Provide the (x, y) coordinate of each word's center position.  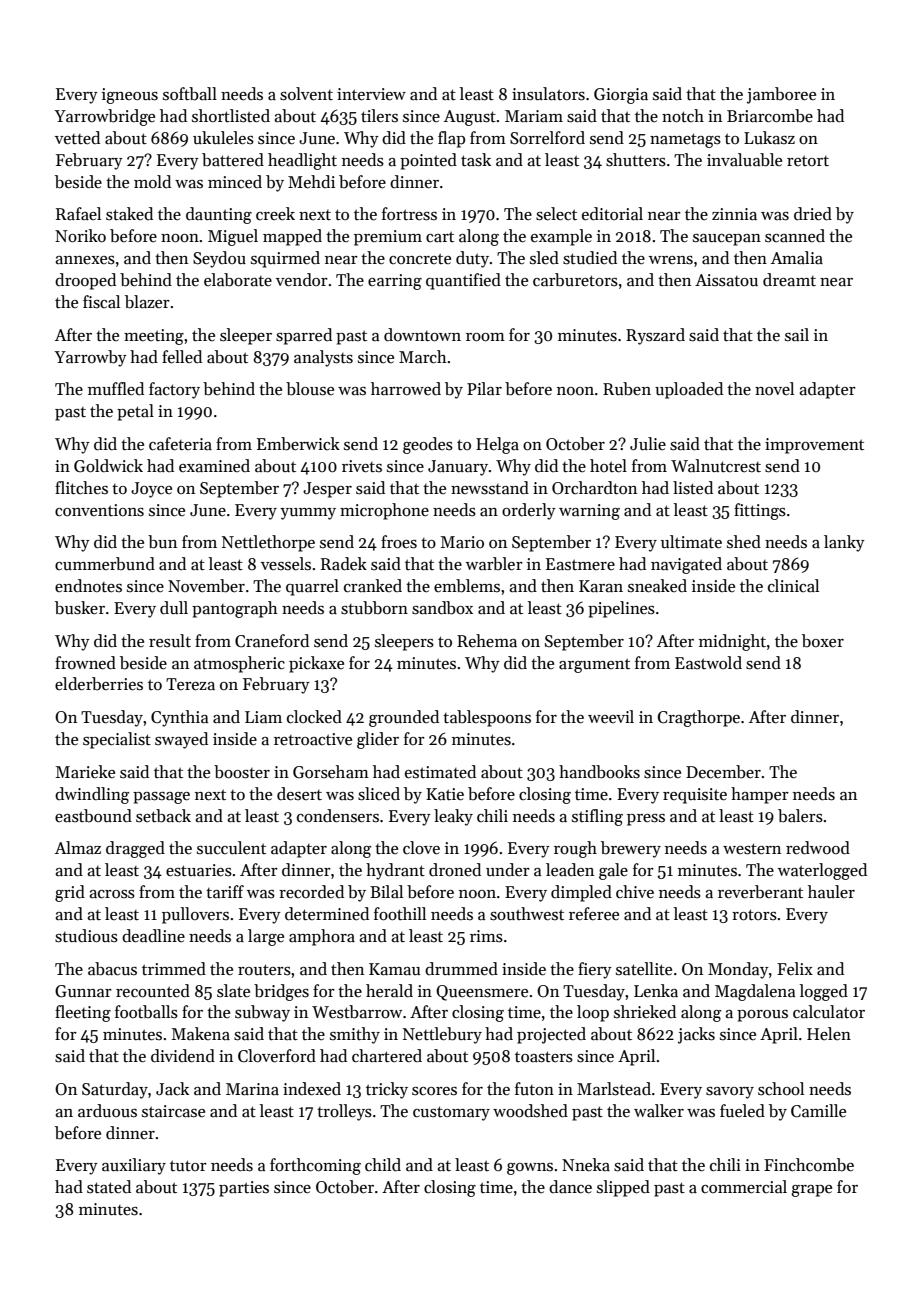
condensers (338, 816)
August (470, 118)
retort (808, 160)
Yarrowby (90, 358)
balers (800, 816)
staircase (173, 1111)
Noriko (80, 236)
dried (813, 214)
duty (472, 259)
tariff (225, 892)
